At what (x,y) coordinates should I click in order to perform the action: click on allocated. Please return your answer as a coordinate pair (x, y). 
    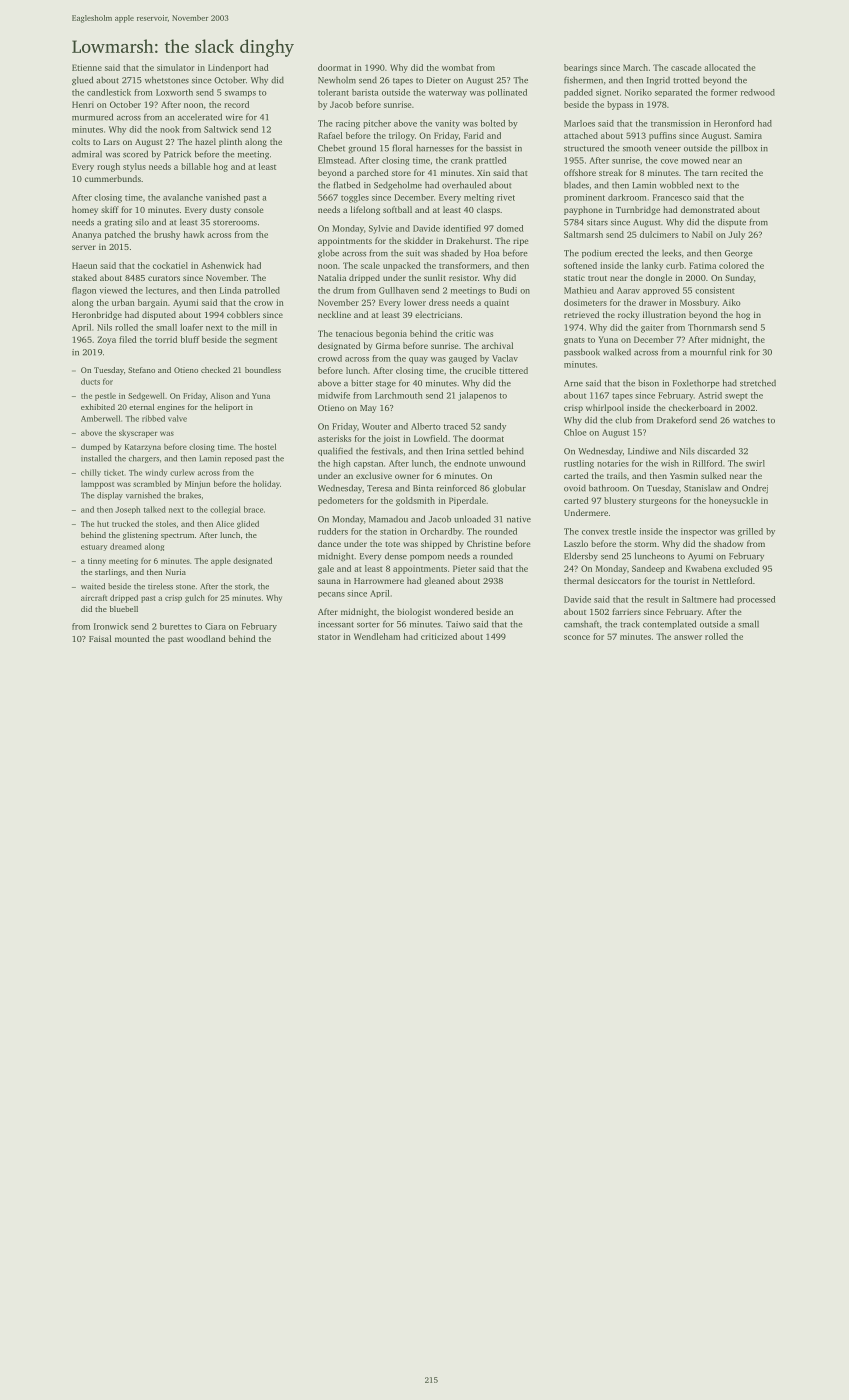
    Looking at the image, I should click on (722, 67).
